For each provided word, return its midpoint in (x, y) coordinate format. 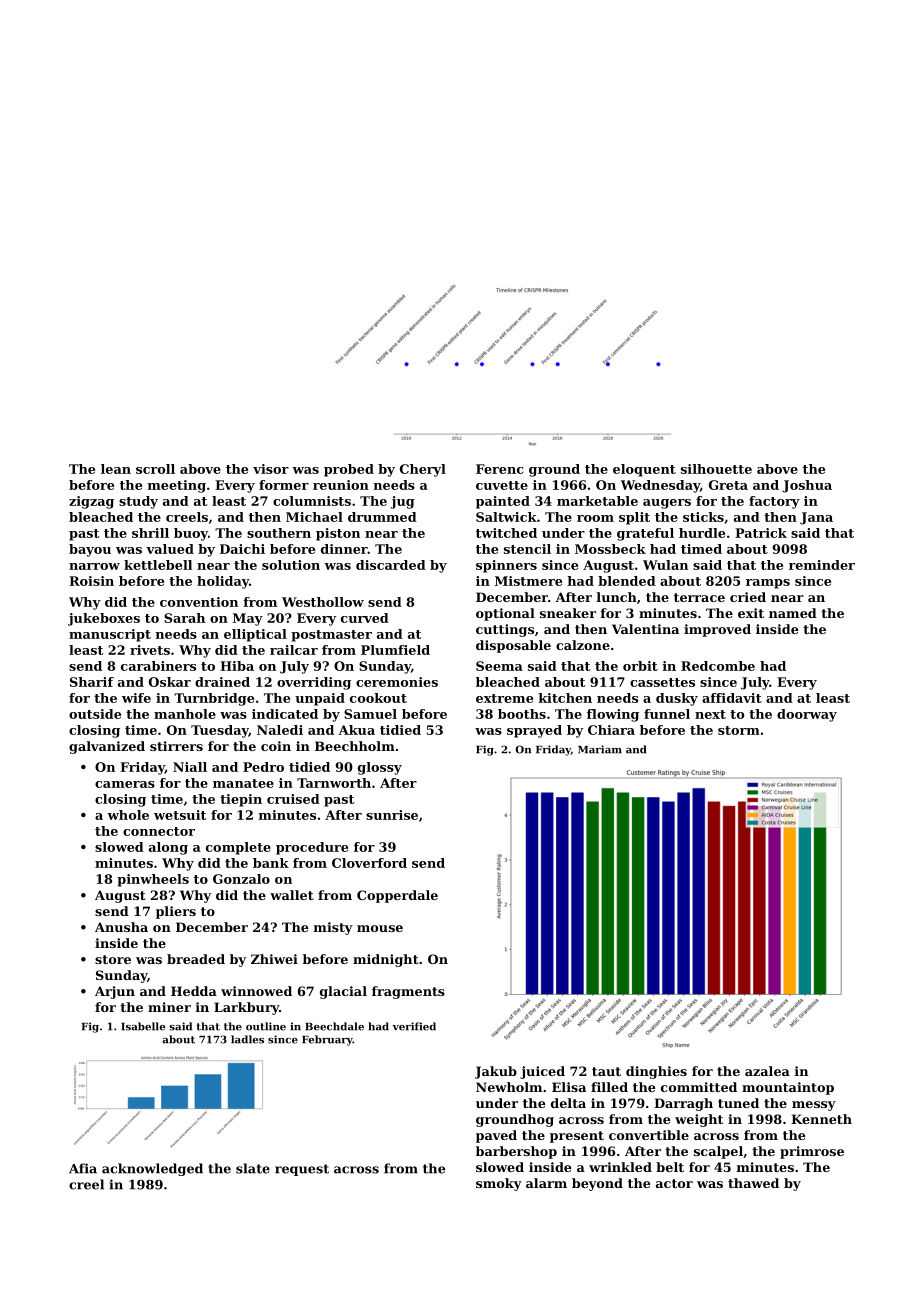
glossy (380, 768)
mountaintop (788, 1088)
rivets (150, 650)
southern (279, 533)
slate (253, 1168)
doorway (807, 715)
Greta (728, 485)
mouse (380, 928)
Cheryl (423, 470)
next (710, 714)
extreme (504, 698)
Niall (190, 767)
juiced (542, 1072)
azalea (767, 1071)
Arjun (115, 992)
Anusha (121, 927)
